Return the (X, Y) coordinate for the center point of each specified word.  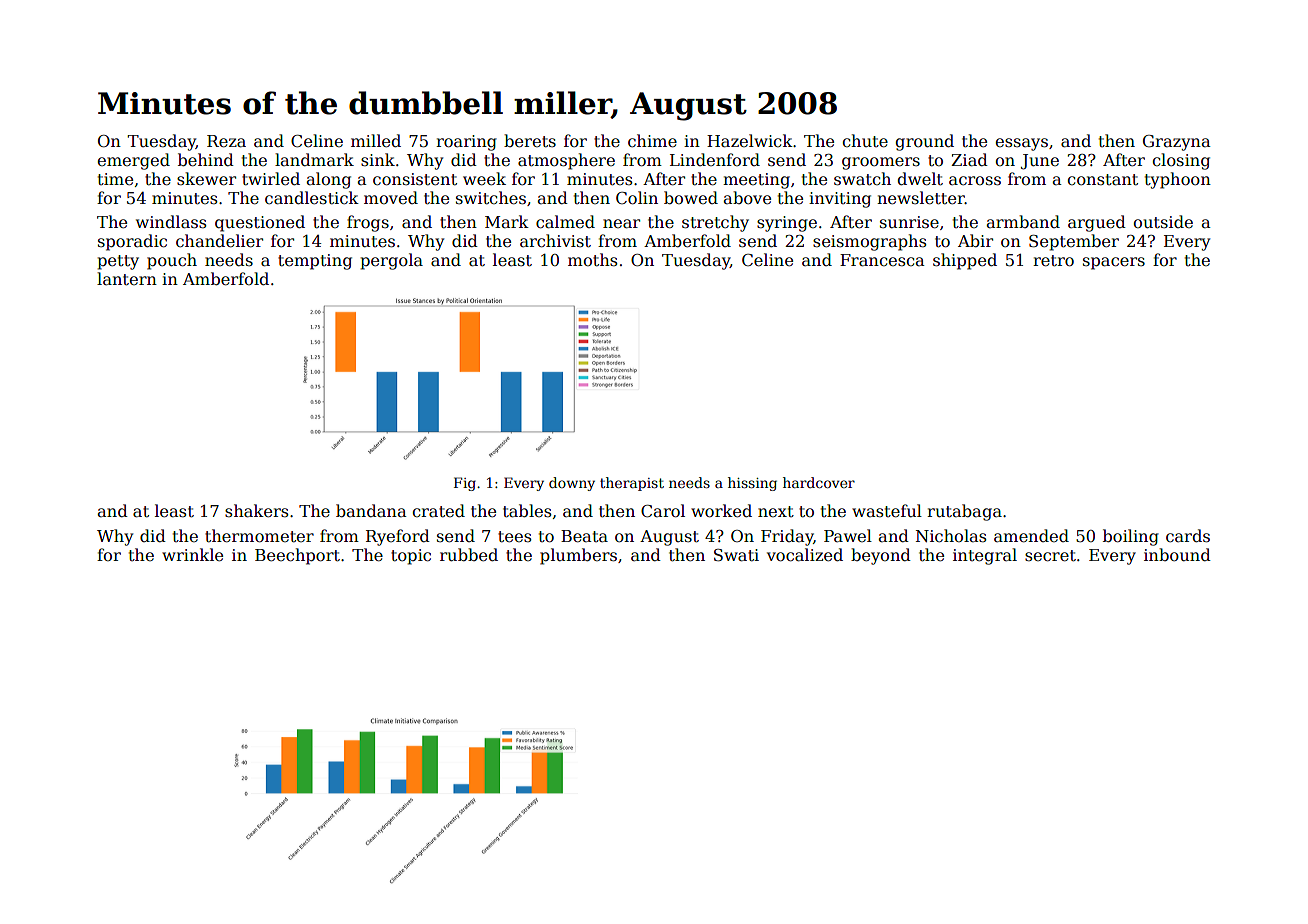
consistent (415, 179)
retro (1053, 261)
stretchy (715, 223)
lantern (127, 279)
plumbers (578, 556)
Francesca (882, 260)
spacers (1114, 263)
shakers (257, 511)
